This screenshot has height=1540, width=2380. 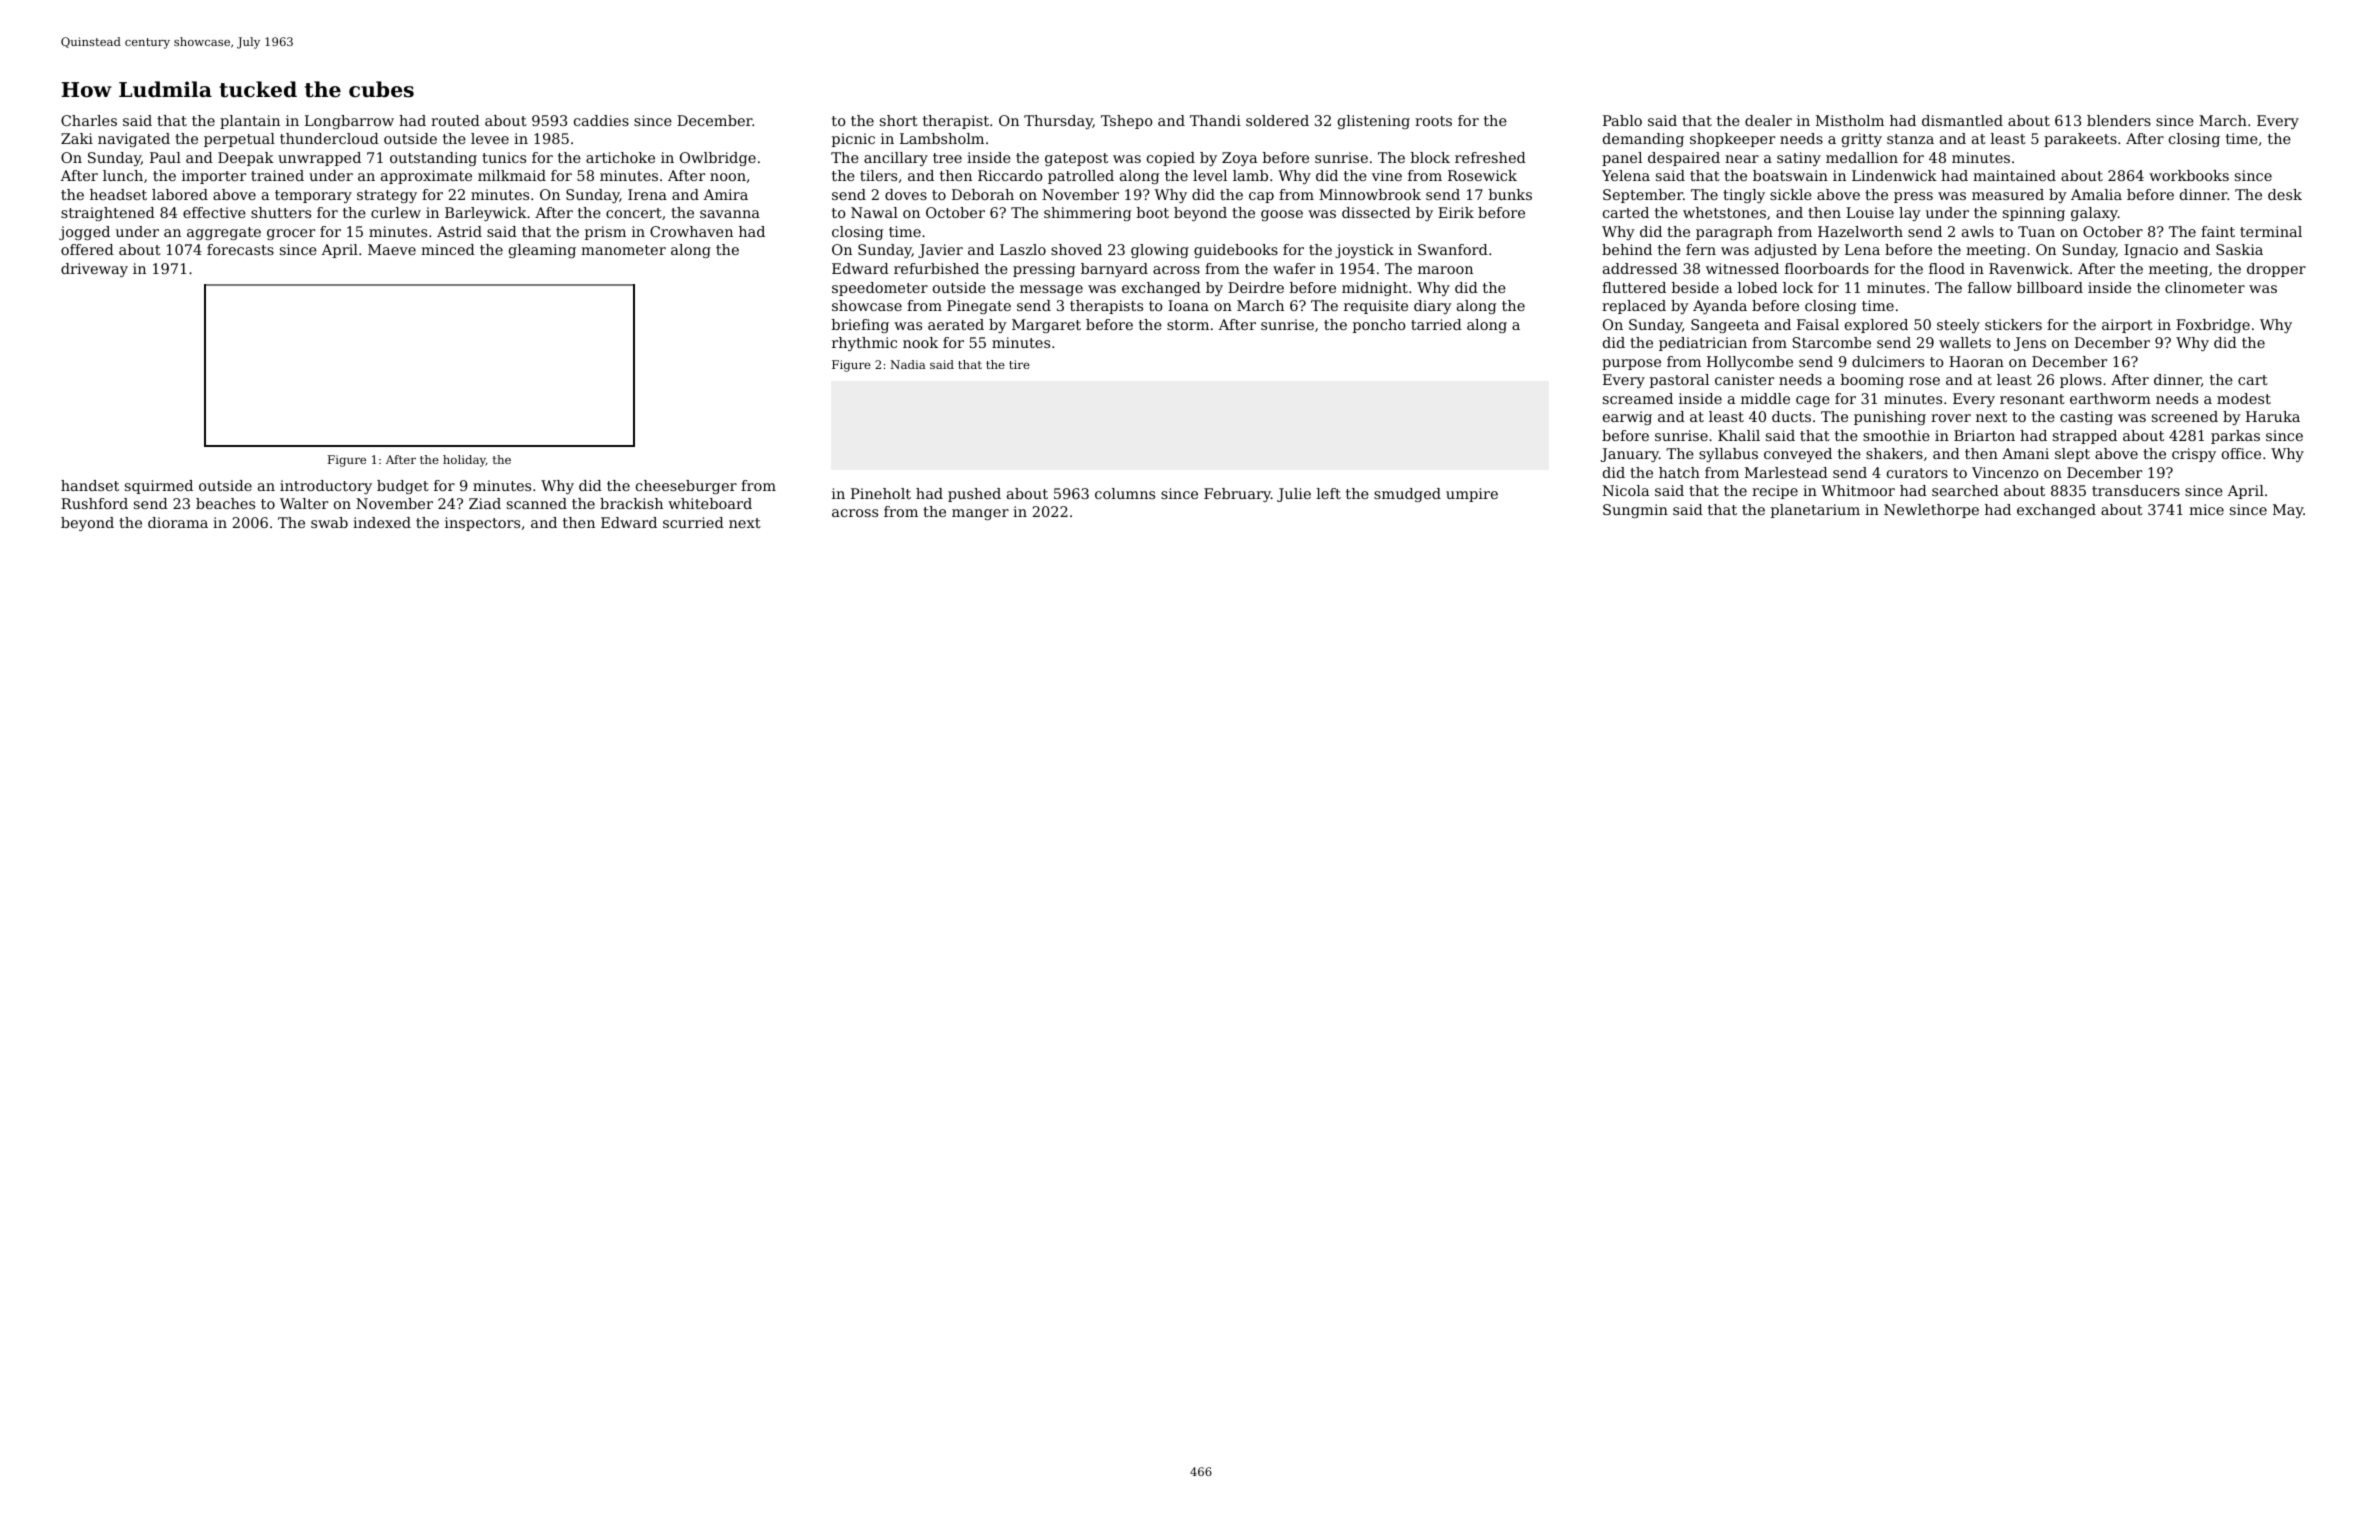 What do you see at coordinates (2288, 511) in the screenshot?
I see `May` at bounding box center [2288, 511].
